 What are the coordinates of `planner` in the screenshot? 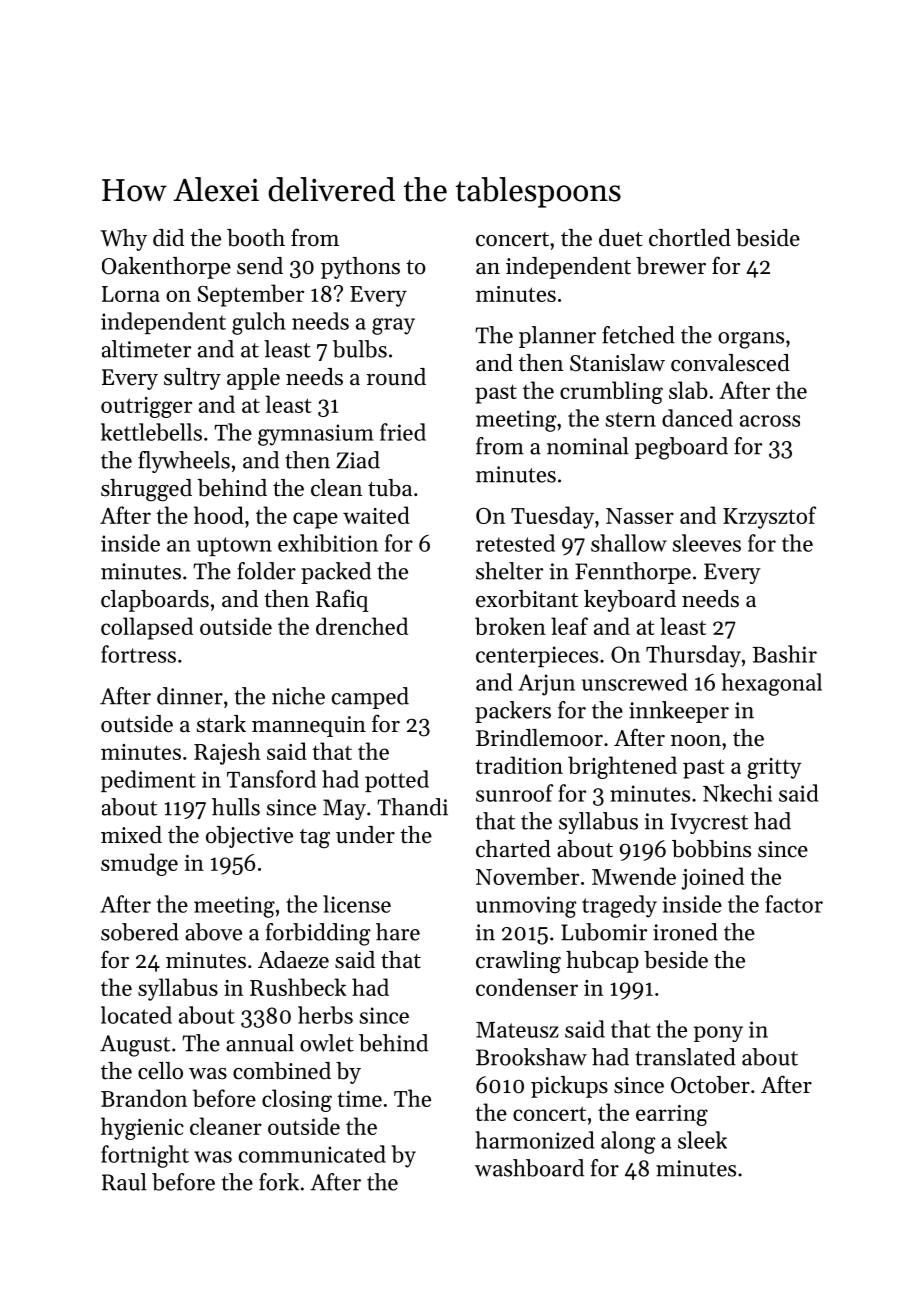 It's located at (557, 337).
